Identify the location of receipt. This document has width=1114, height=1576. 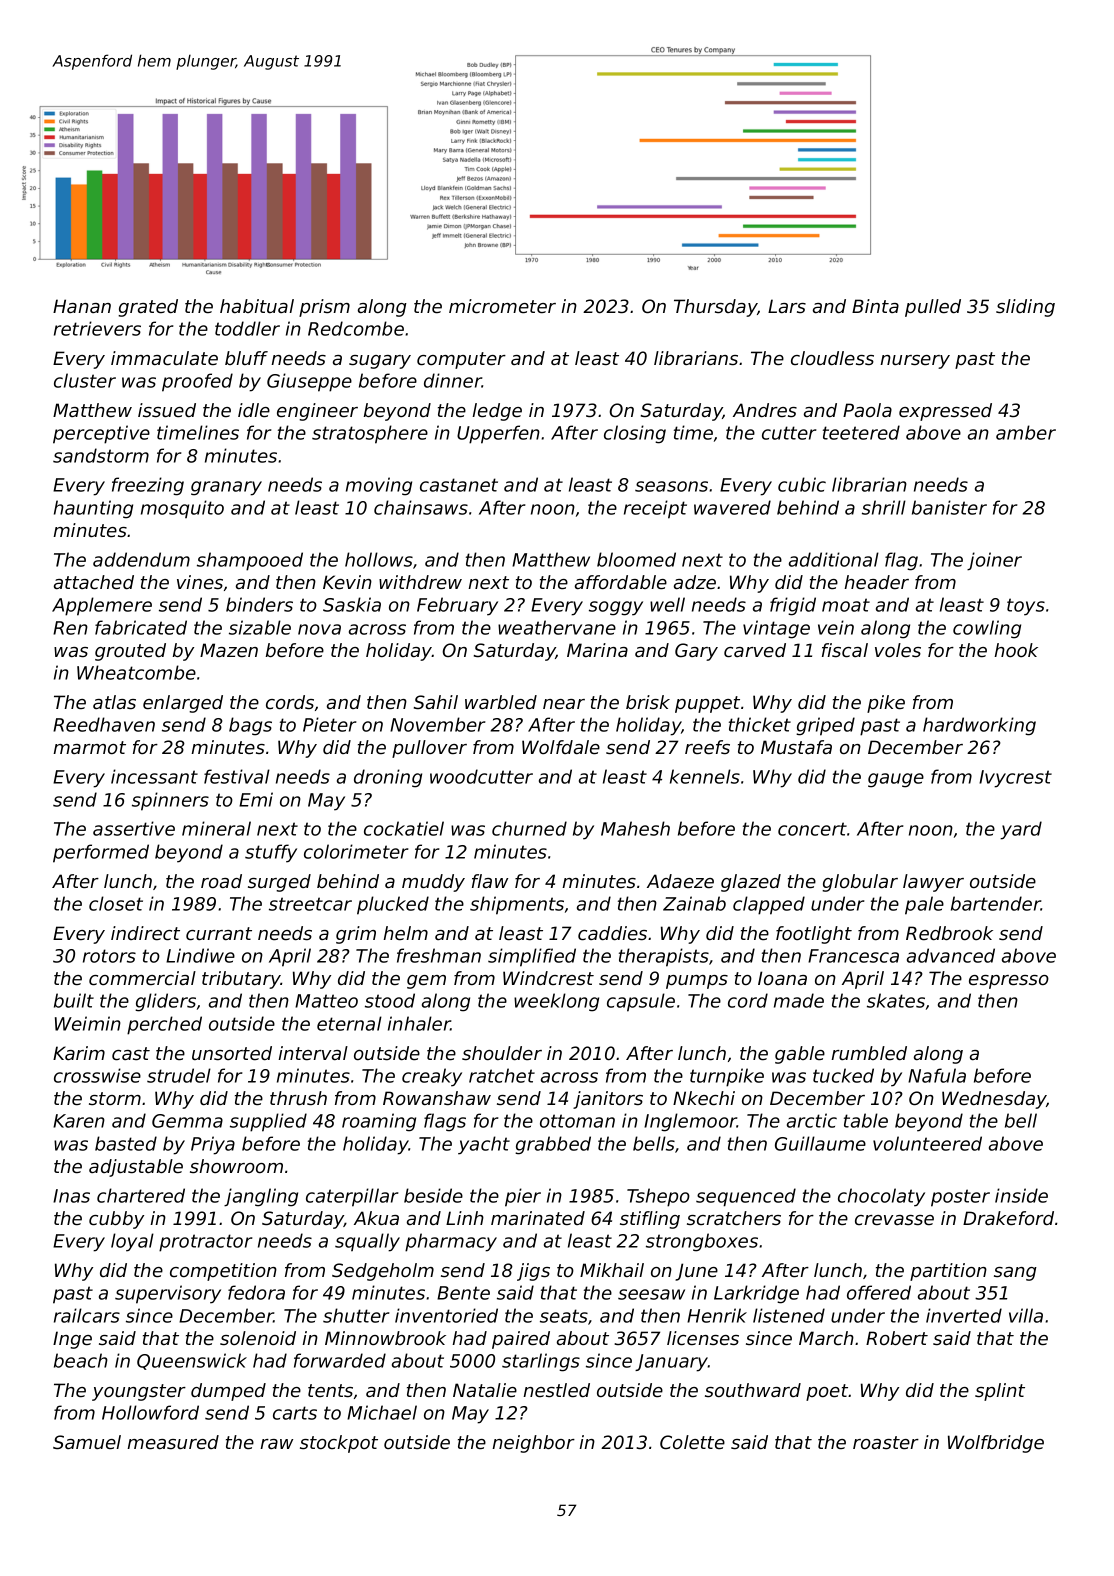
(655, 509).
